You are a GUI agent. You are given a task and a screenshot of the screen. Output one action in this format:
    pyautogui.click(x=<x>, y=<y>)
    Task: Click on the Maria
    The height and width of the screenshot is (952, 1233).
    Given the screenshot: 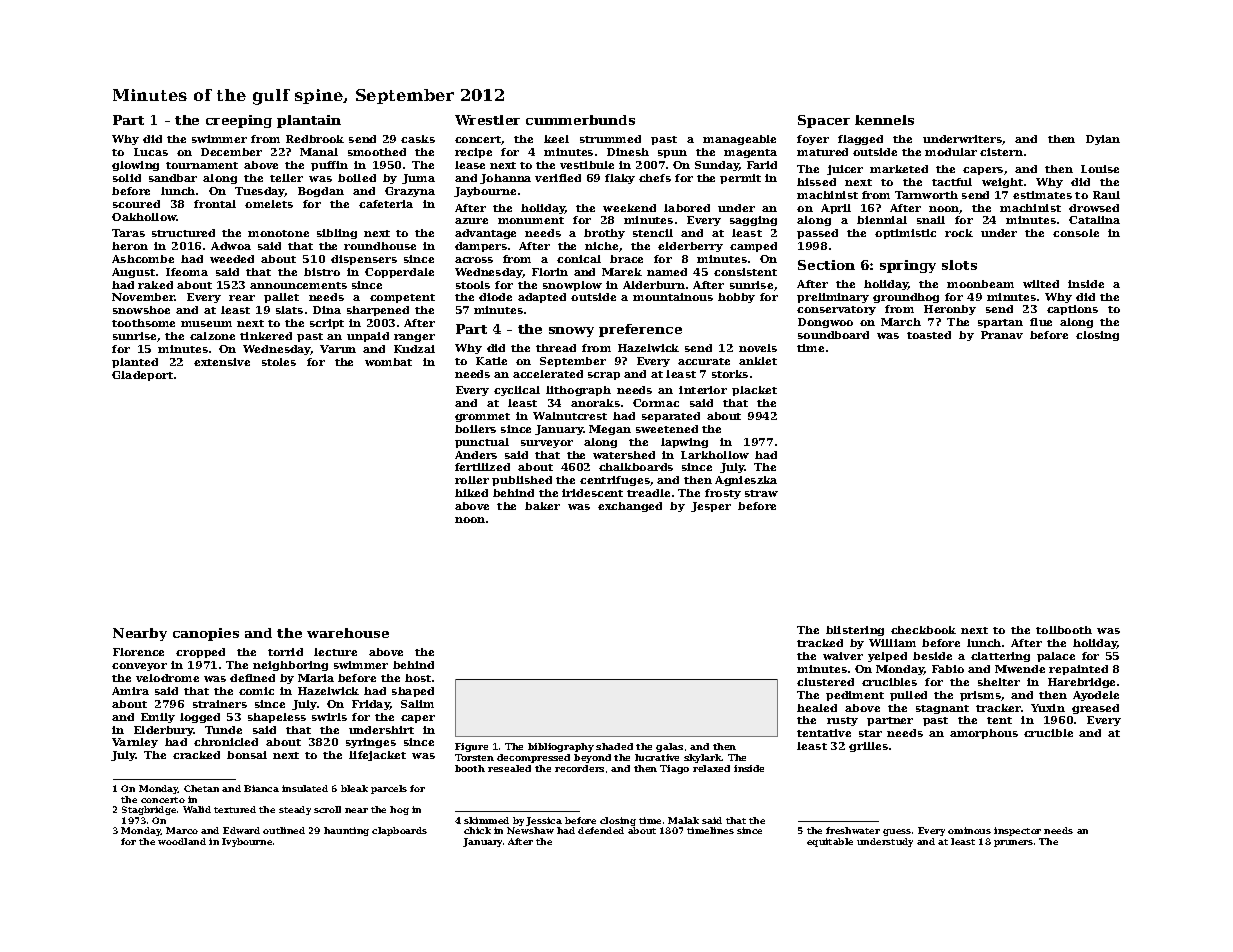 What is the action you would take?
    pyautogui.click(x=316, y=678)
